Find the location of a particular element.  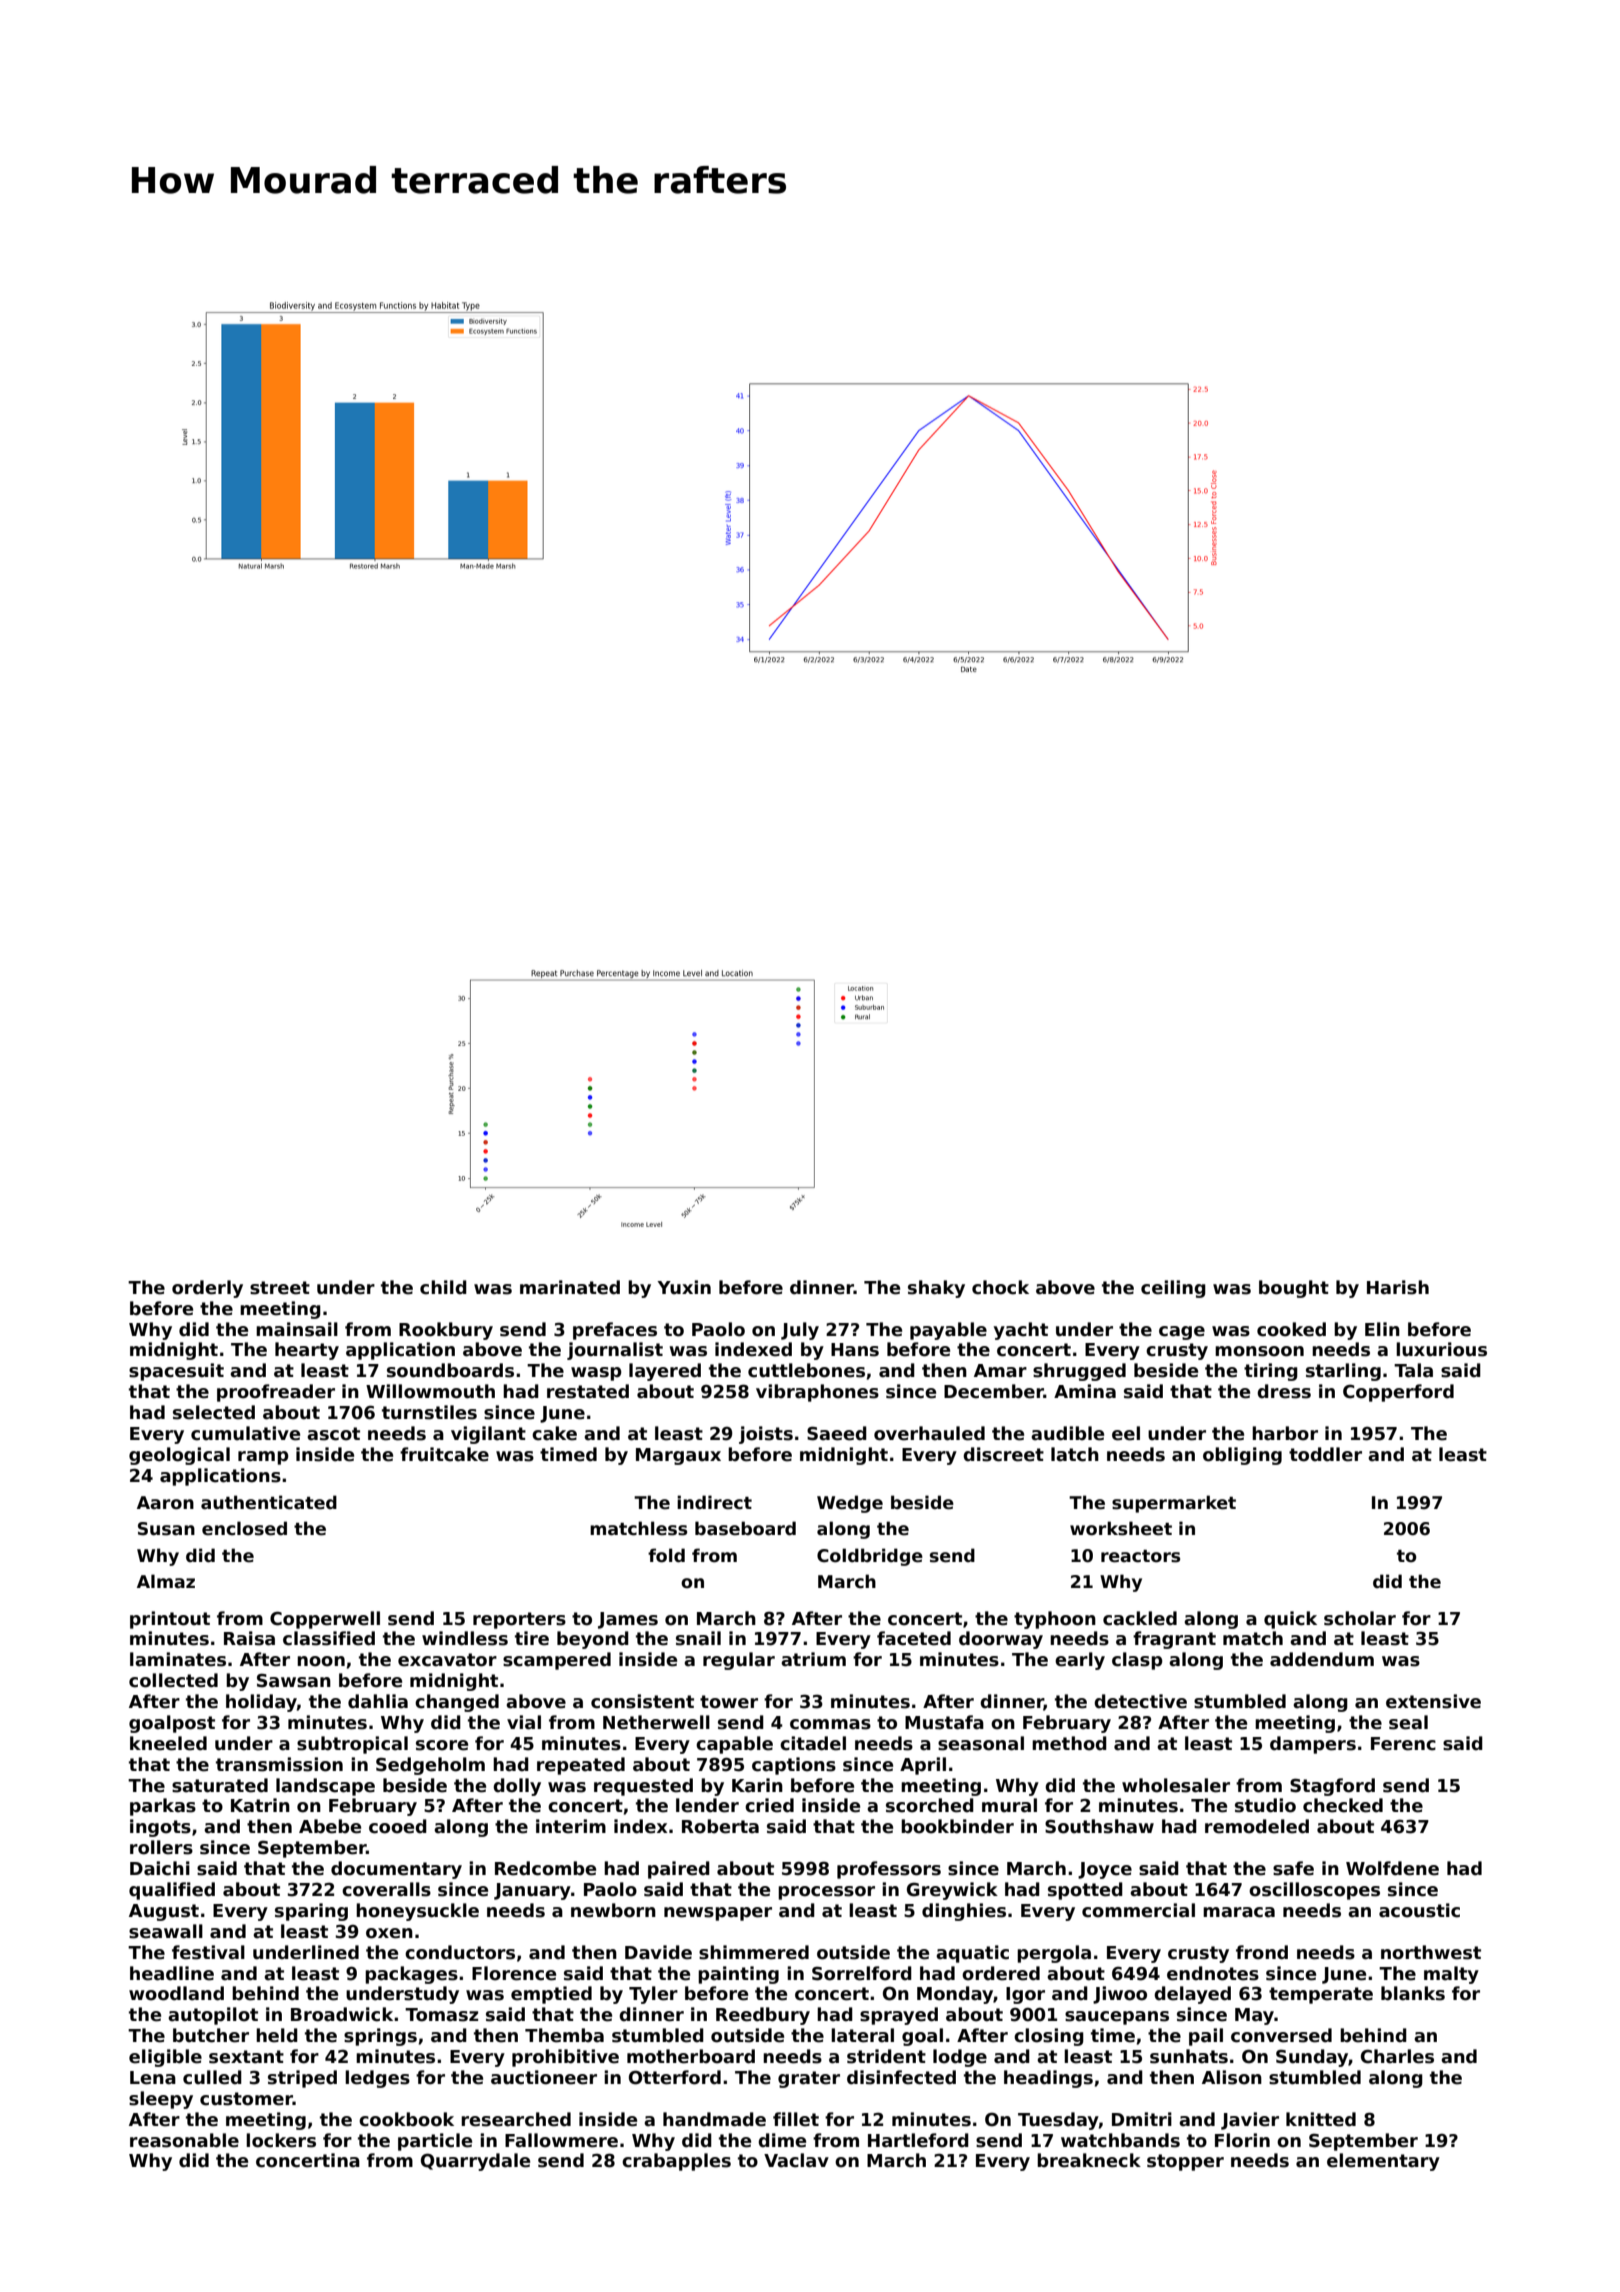

shaky is located at coordinates (936, 1289).
